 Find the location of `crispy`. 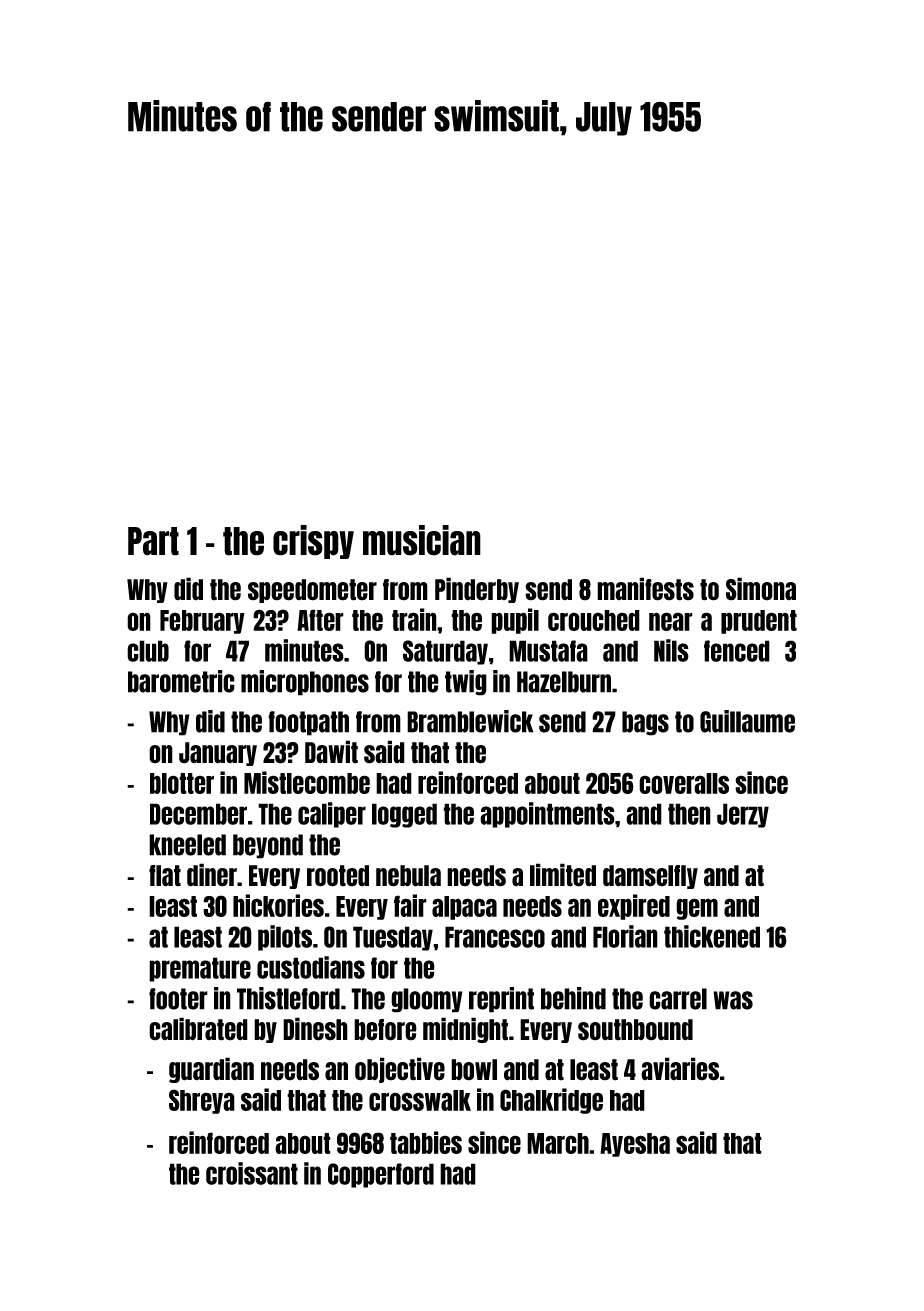

crispy is located at coordinates (313, 542).
